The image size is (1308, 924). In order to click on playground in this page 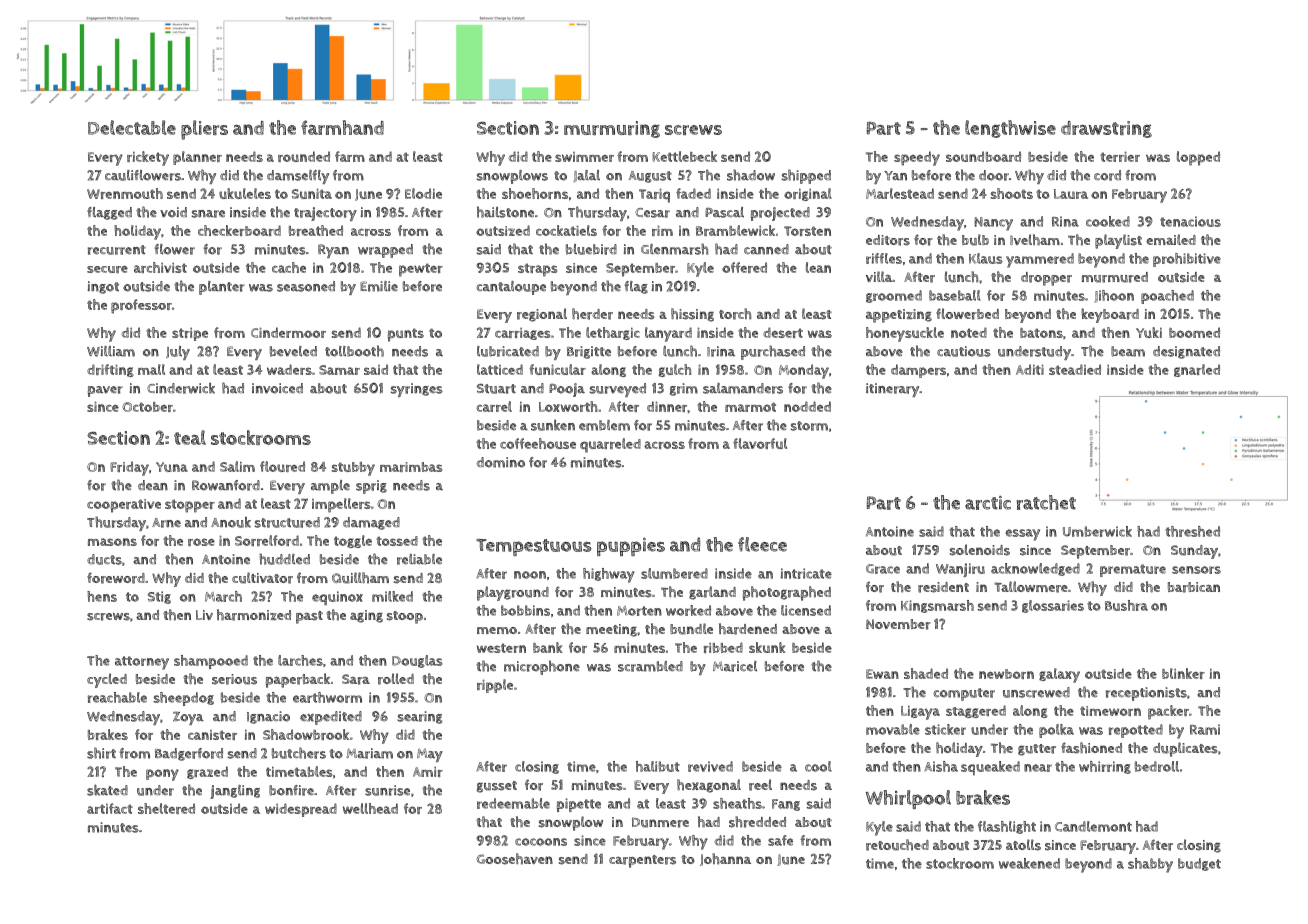, I will do `click(513, 593)`.
